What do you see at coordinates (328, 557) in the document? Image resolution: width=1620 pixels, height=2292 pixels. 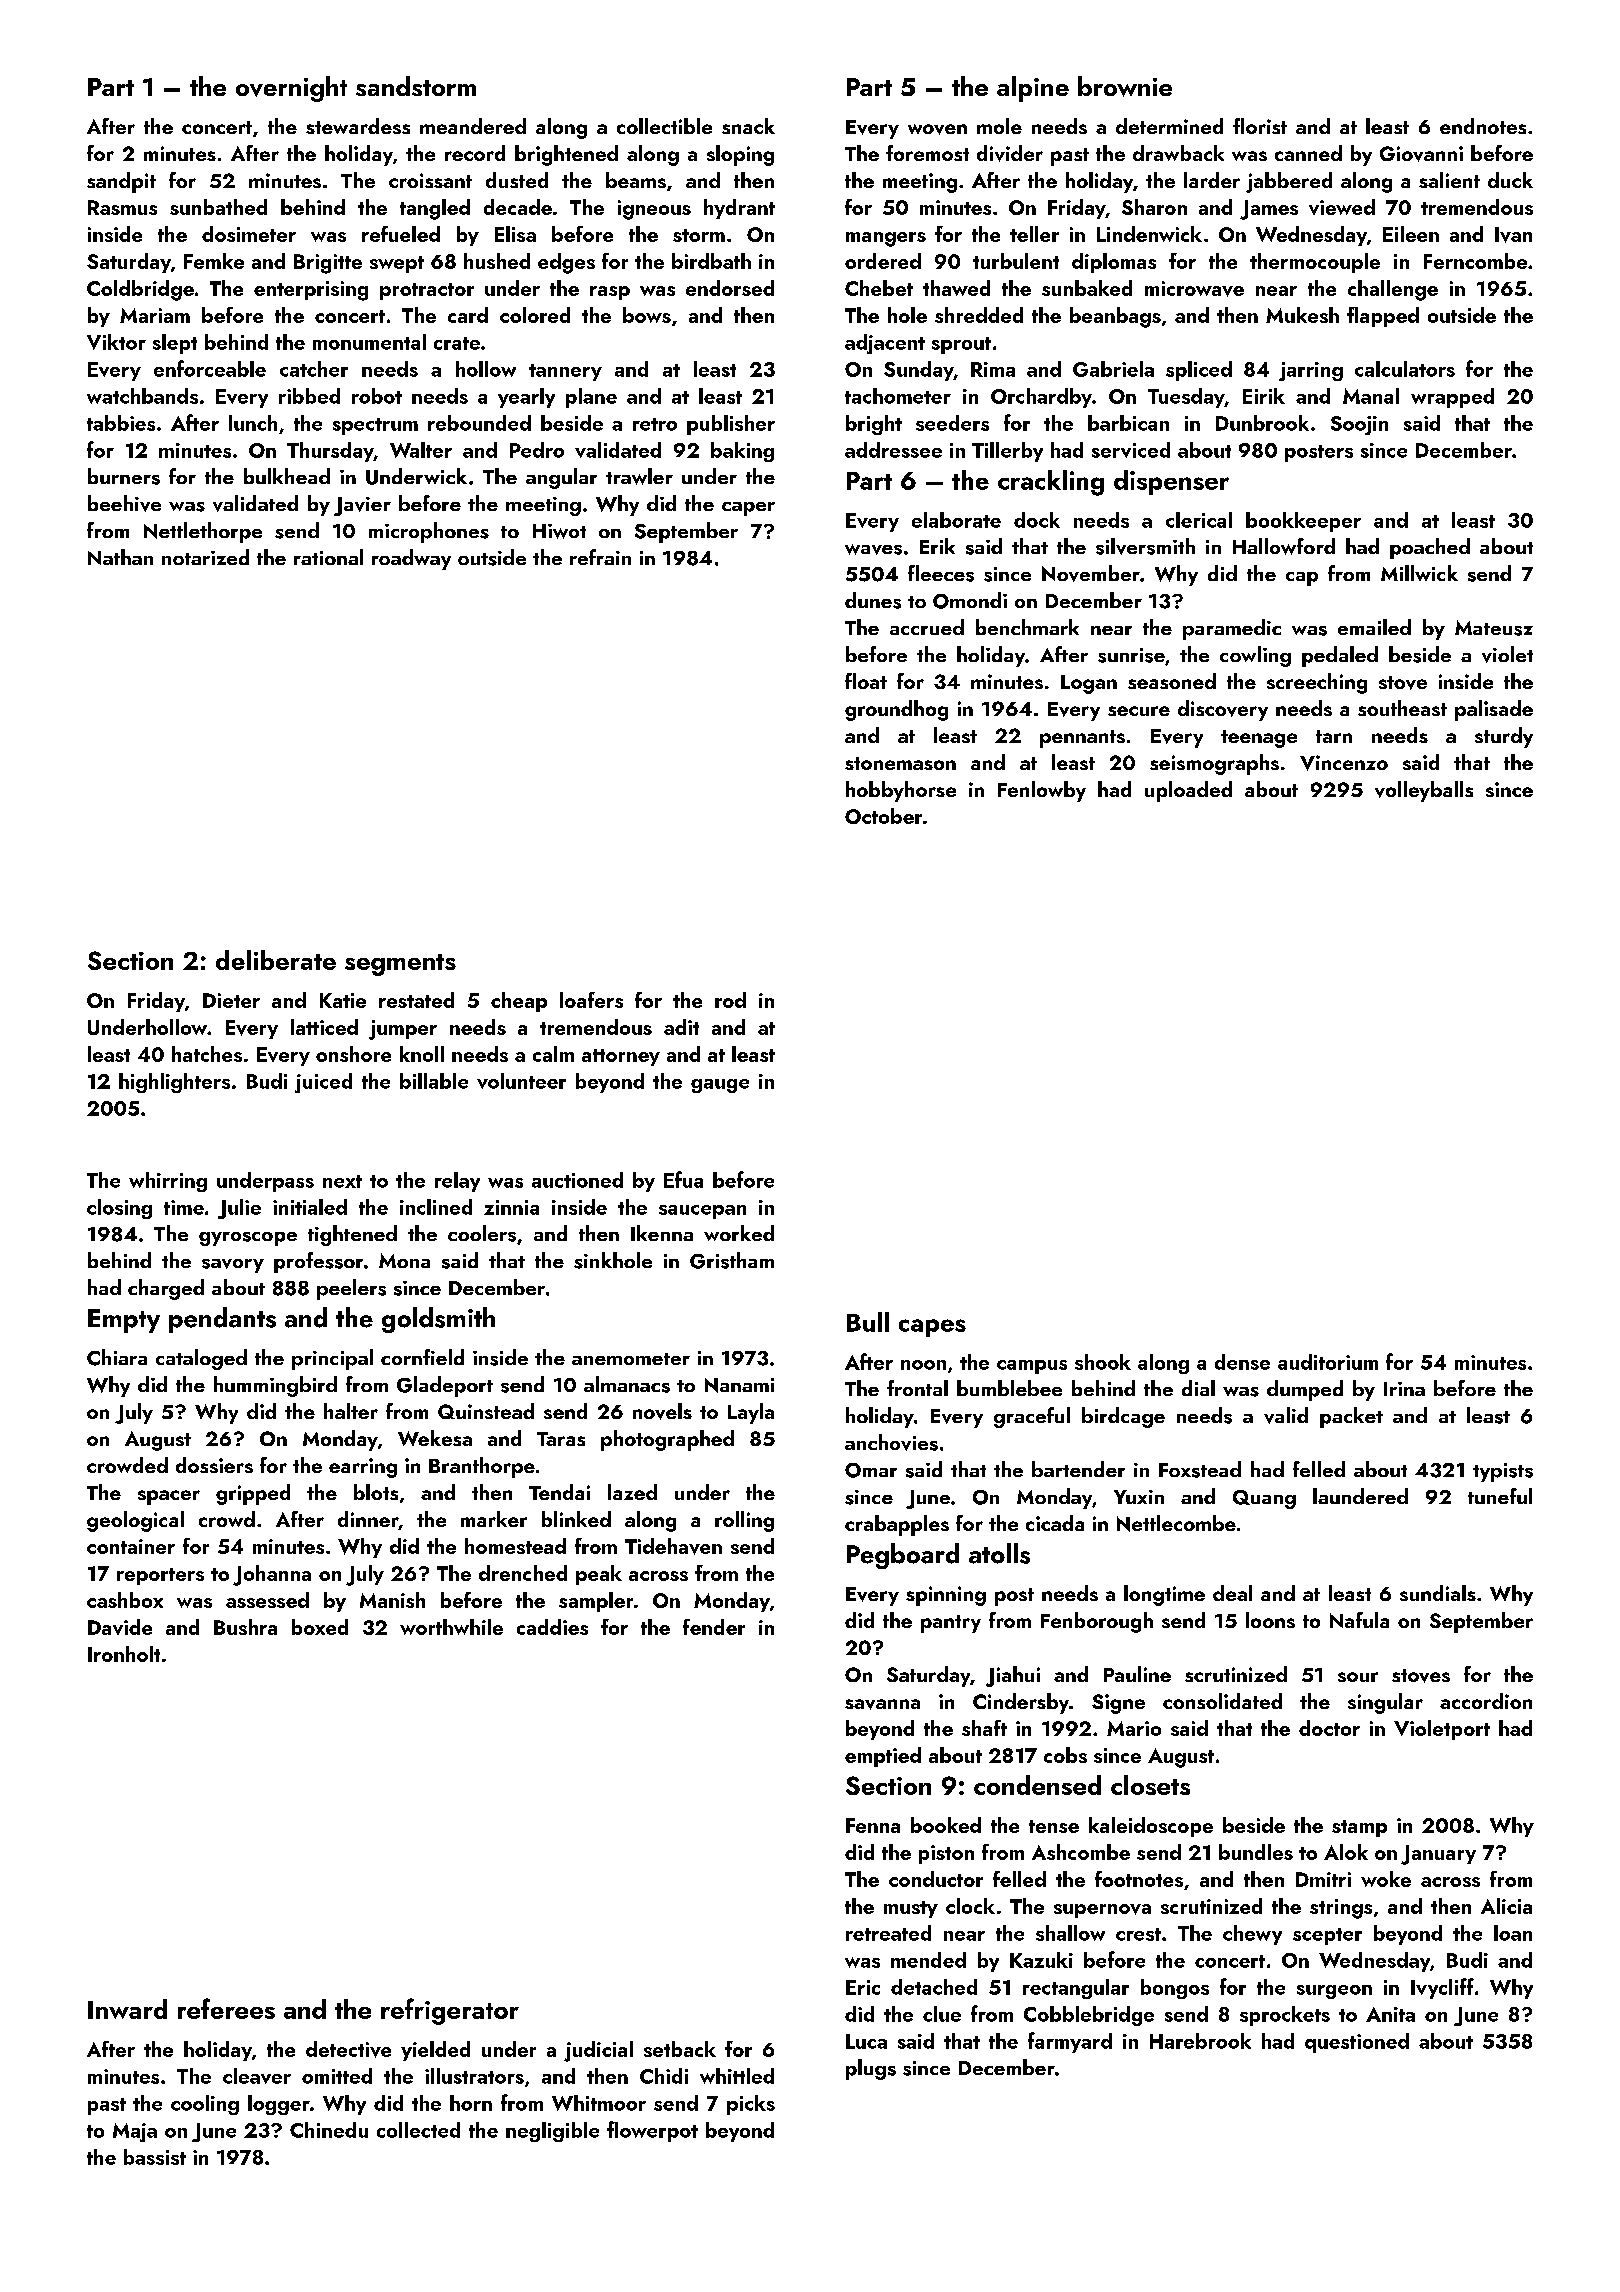 I see `rational` at bounding box center [328, 557].
